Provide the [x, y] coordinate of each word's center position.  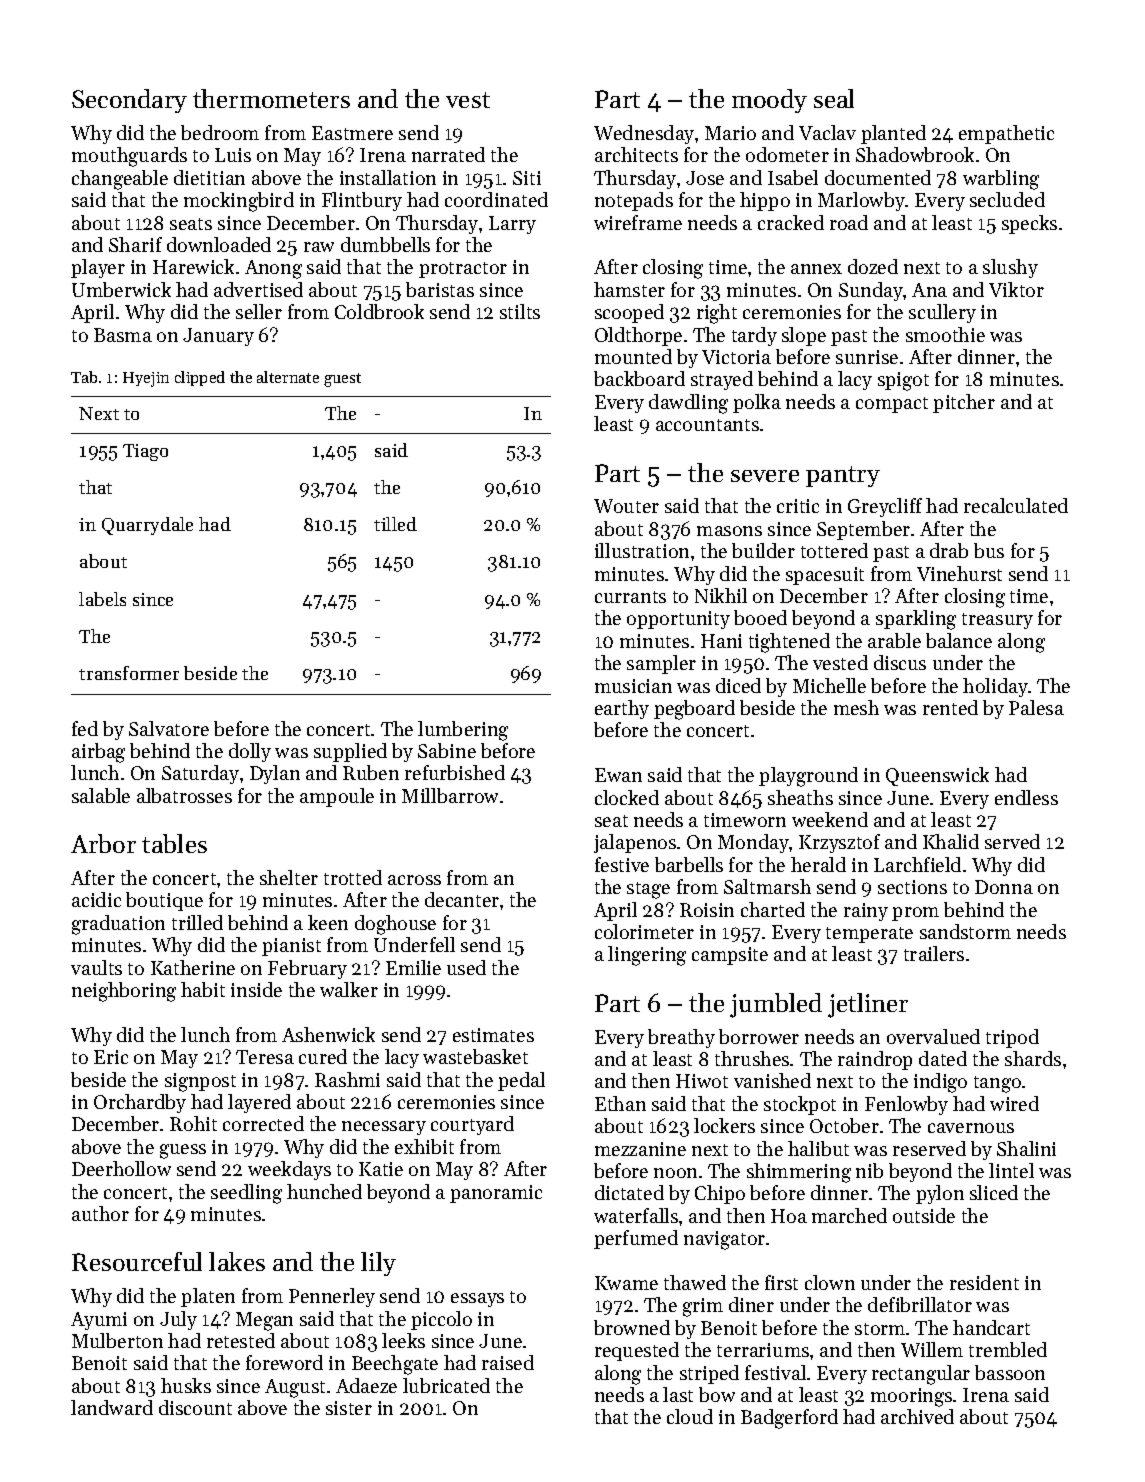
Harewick [193, 266]
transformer [129, 673]
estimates [493, 1035]
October [844, 1125]
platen [208, 1297]
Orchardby [140, 1103]
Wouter [626, 506]
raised [508, 1362]
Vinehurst [959, 573]
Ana [929, 290]
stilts [520, 311]
